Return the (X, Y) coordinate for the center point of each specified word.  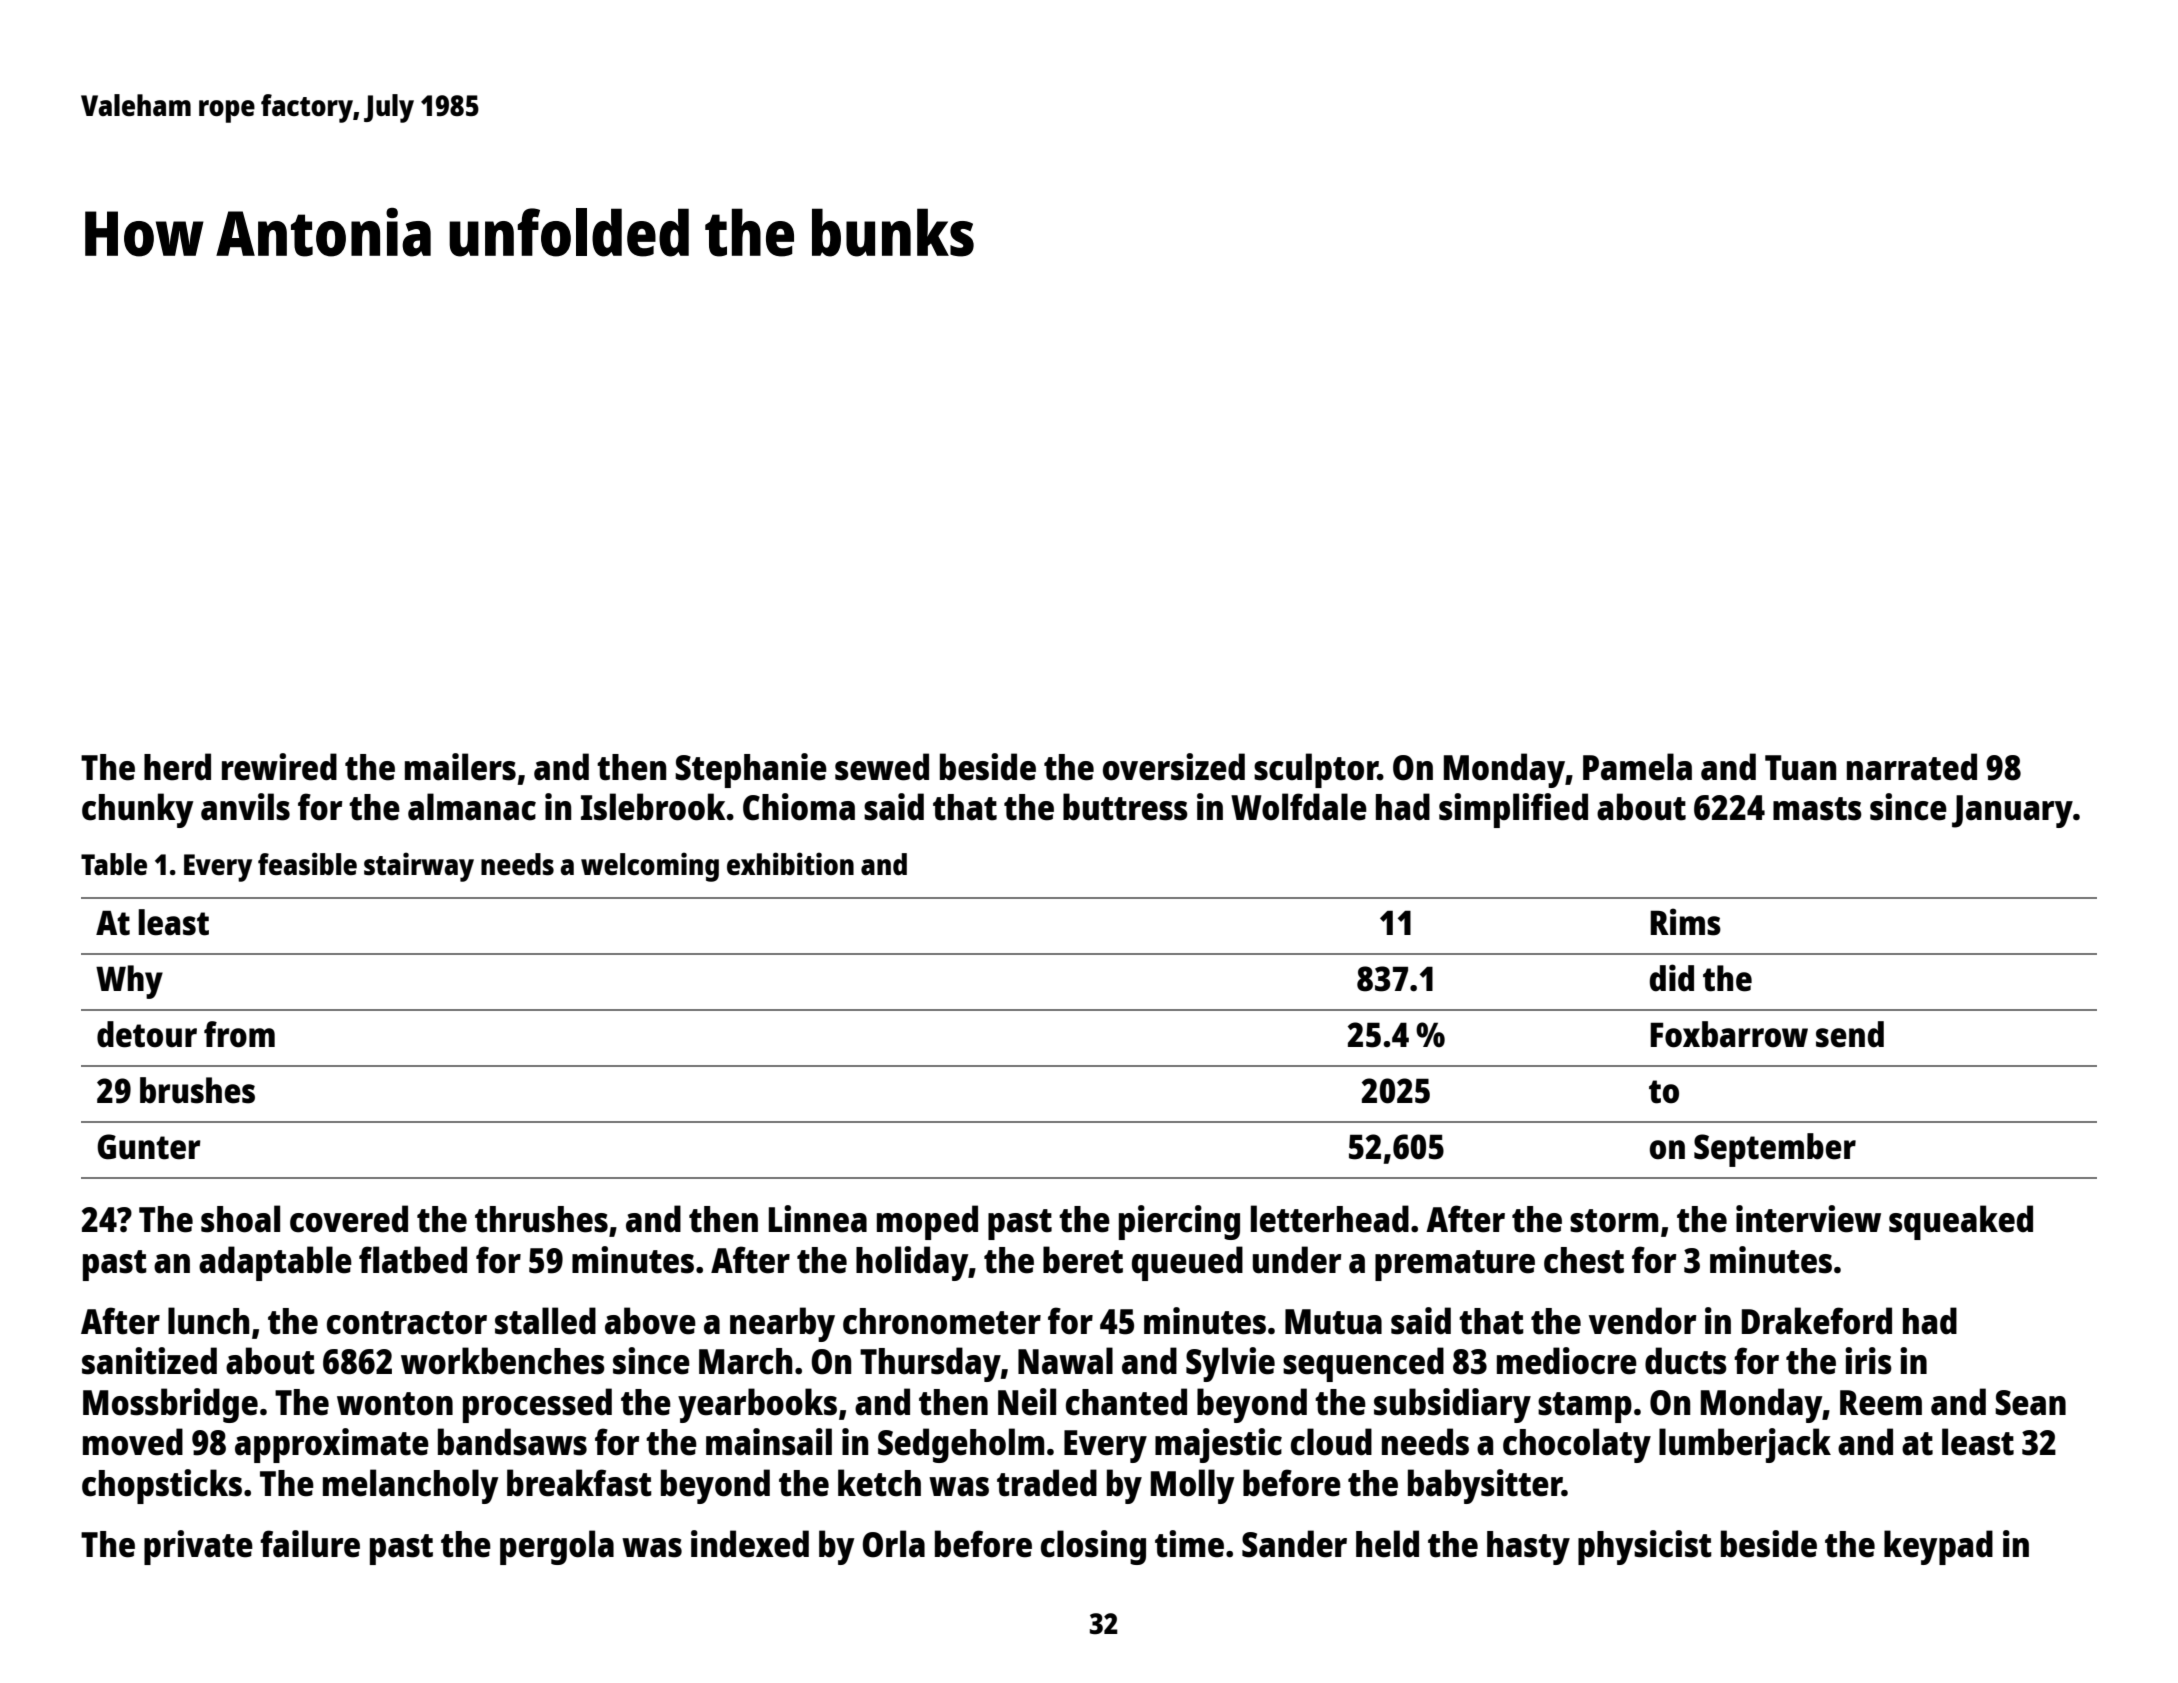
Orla (893, 1544)
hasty (1528, 1548)
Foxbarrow (1729, 1034)
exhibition (790, 863)
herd (177, 767)
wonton (395, 1404)
